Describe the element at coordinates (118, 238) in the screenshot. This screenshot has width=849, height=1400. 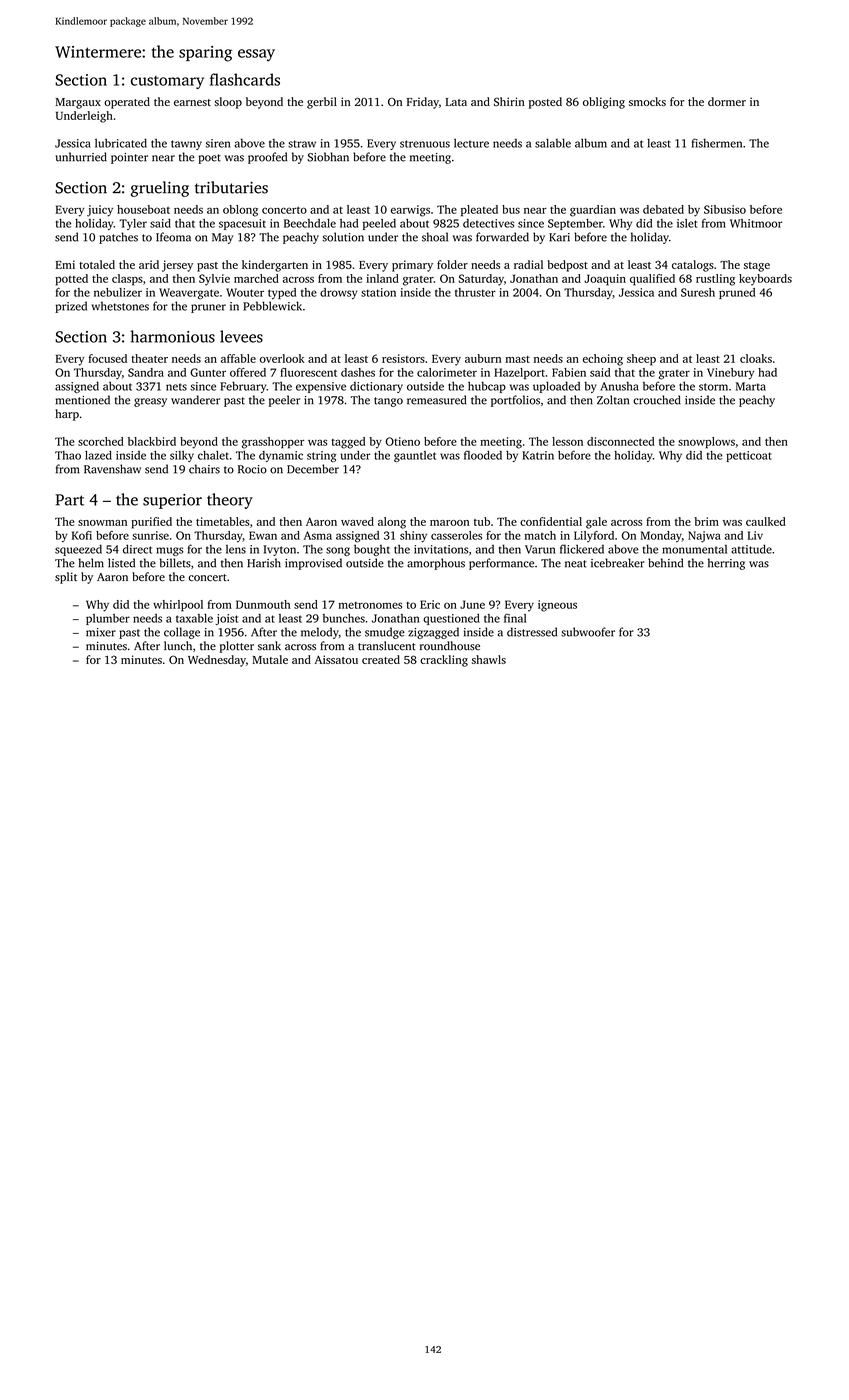
I see `patches` at that location.
